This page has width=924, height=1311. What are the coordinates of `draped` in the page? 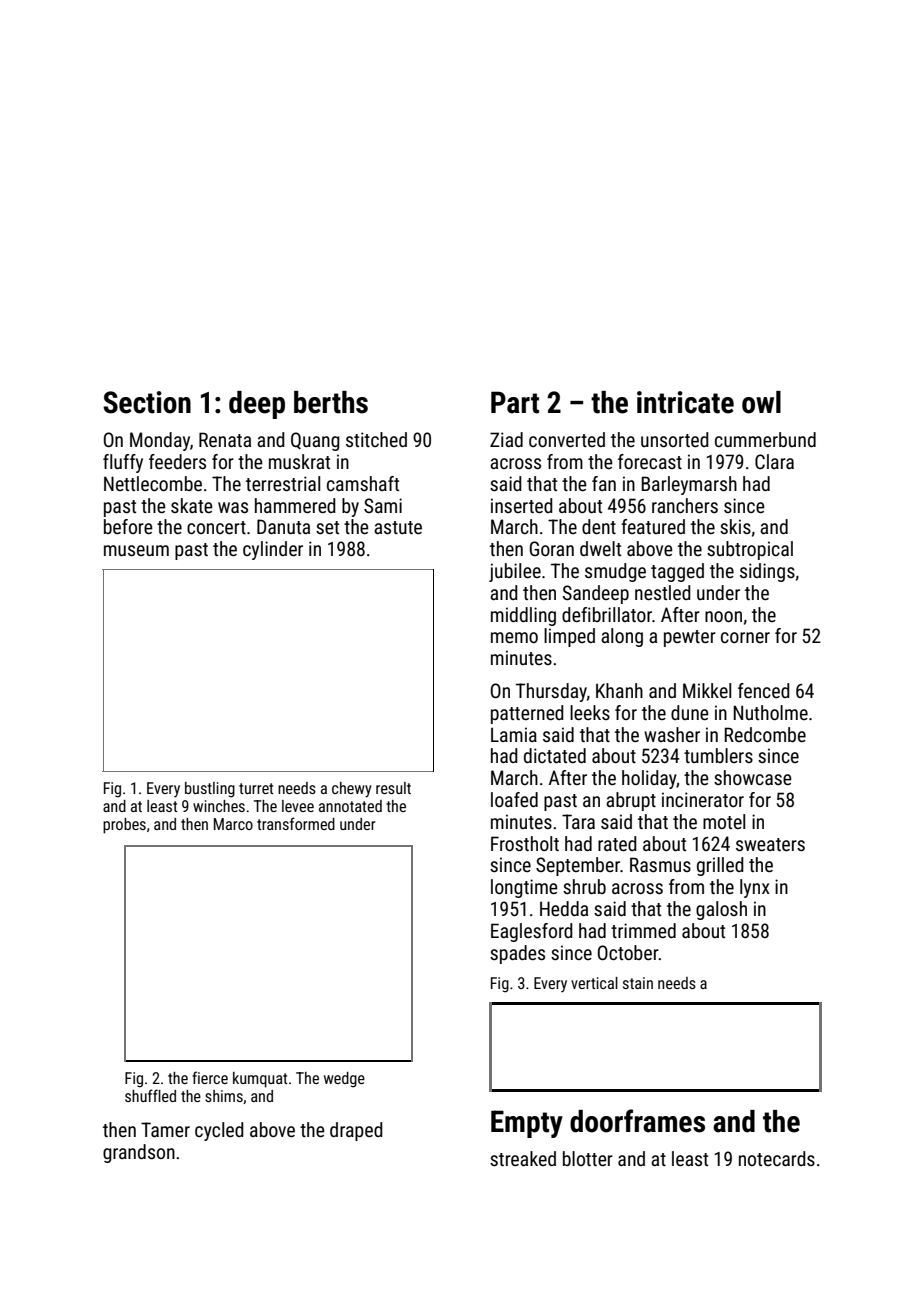 It's located at (356, 1131).
